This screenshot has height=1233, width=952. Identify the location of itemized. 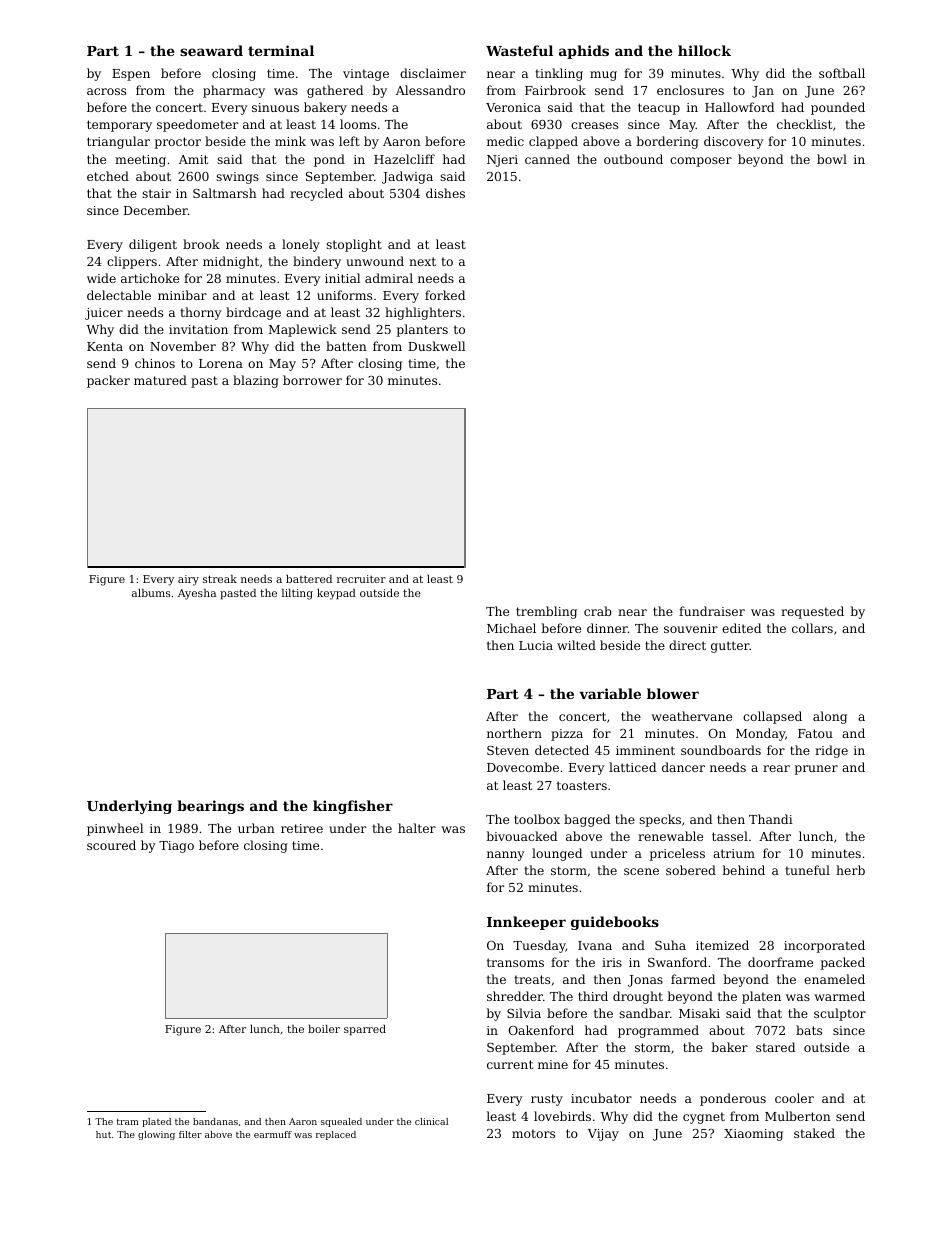
(722, 945).
